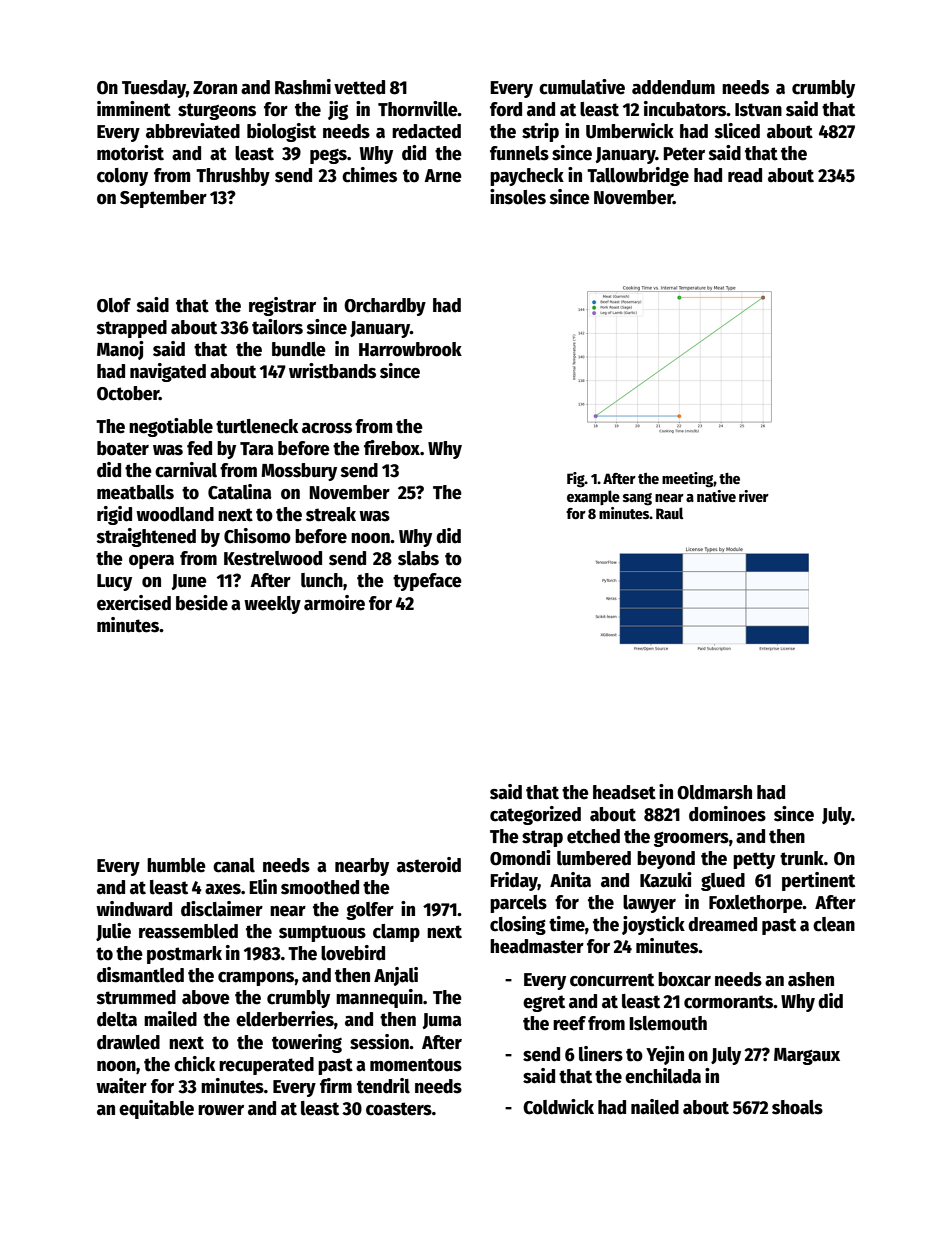 The image size is (952, 1233). Describe the element at coordinates (535, 815) in the screenshot. I see `categorized` at that location.
